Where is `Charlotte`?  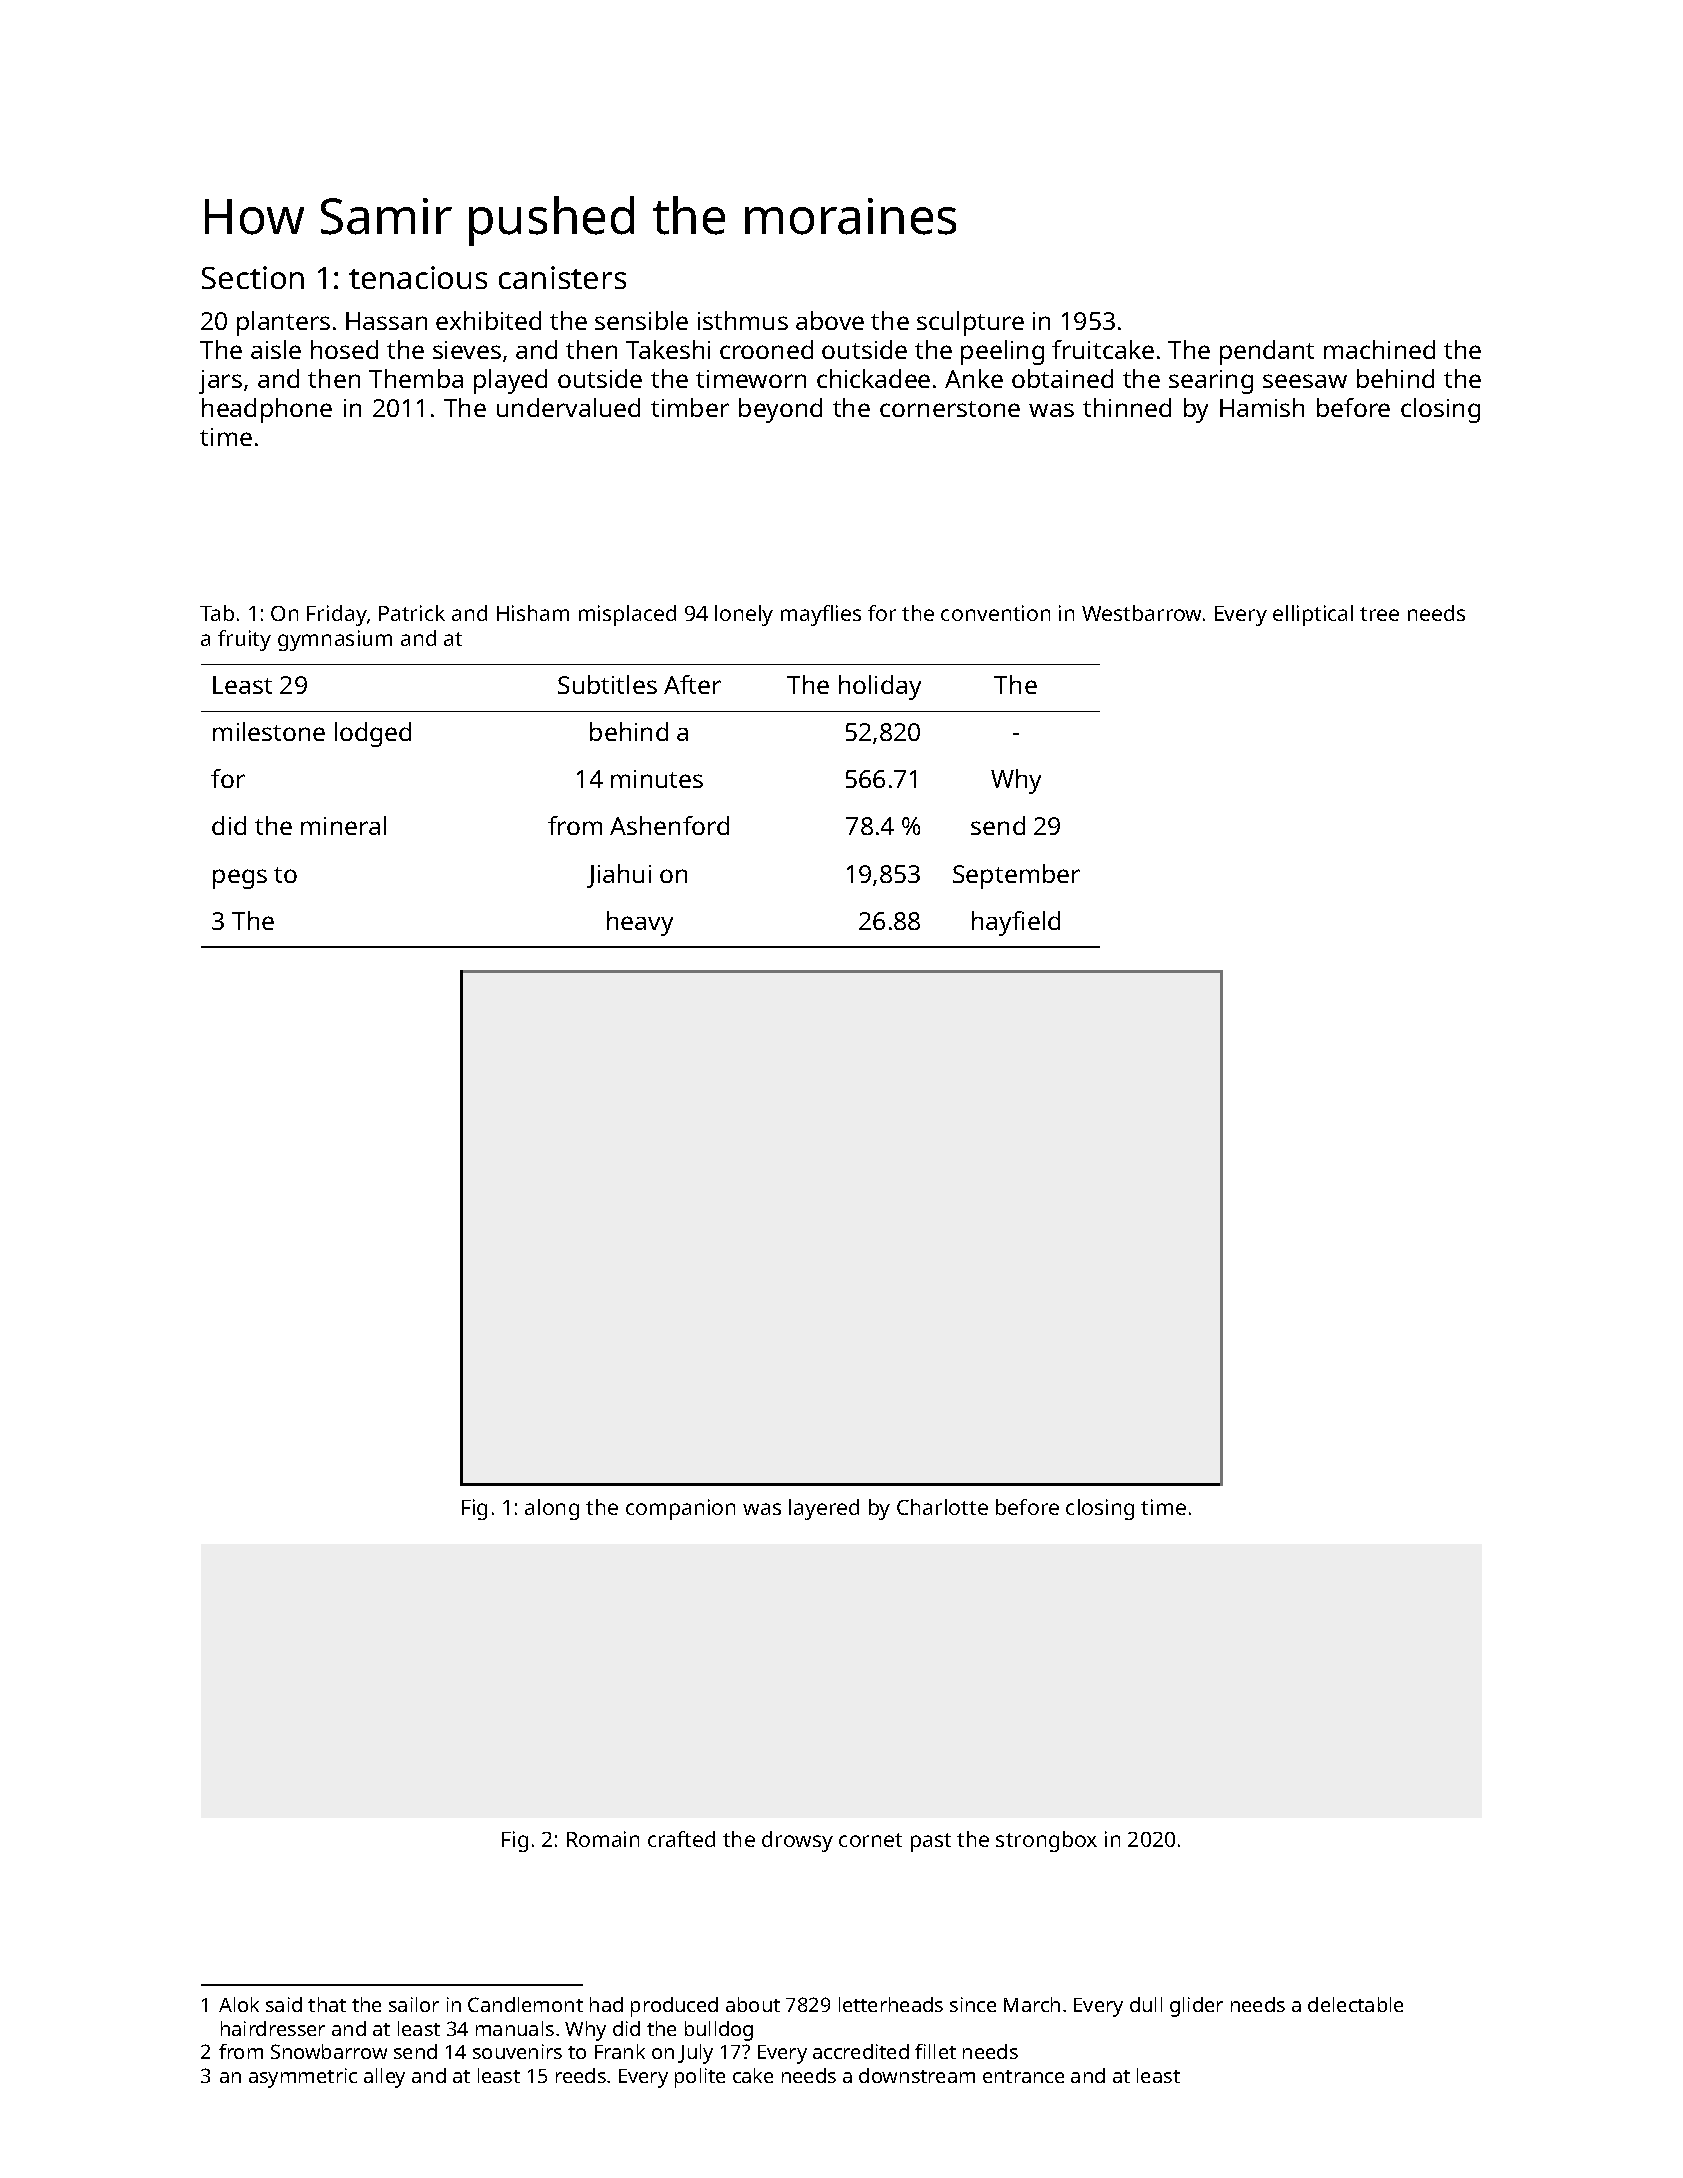
Charlotte is located at coordinates (942, 1507).
